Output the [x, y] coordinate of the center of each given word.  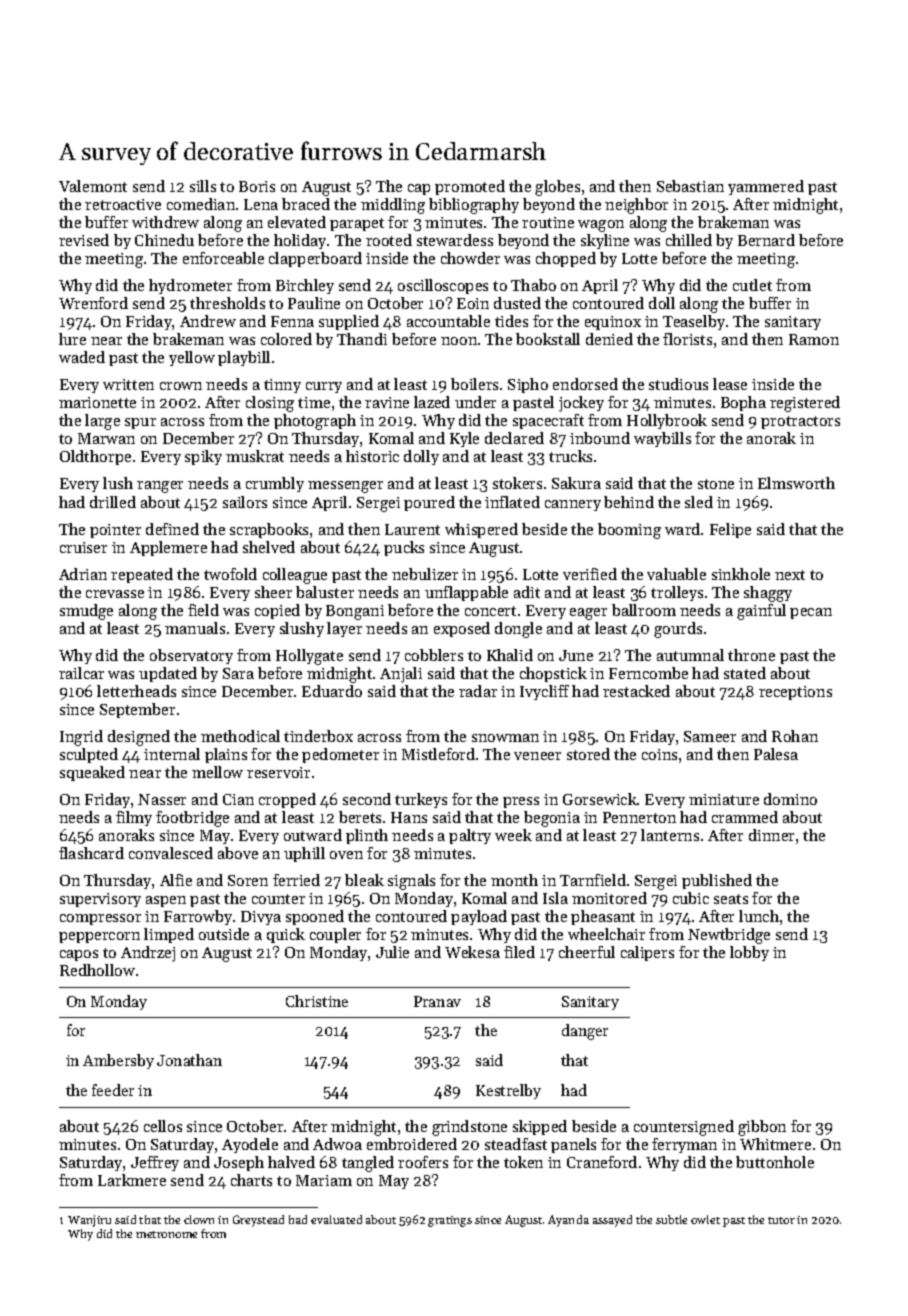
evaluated [336, 1219]
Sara [238, 673]
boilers [474, 384]
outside [224, 934]
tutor [781, 1220]
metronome [166, 1234]
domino [790, 799]
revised [84, 240]
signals [411, 882]
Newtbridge [729, 936]
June [576, 655]
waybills [662, 439]
